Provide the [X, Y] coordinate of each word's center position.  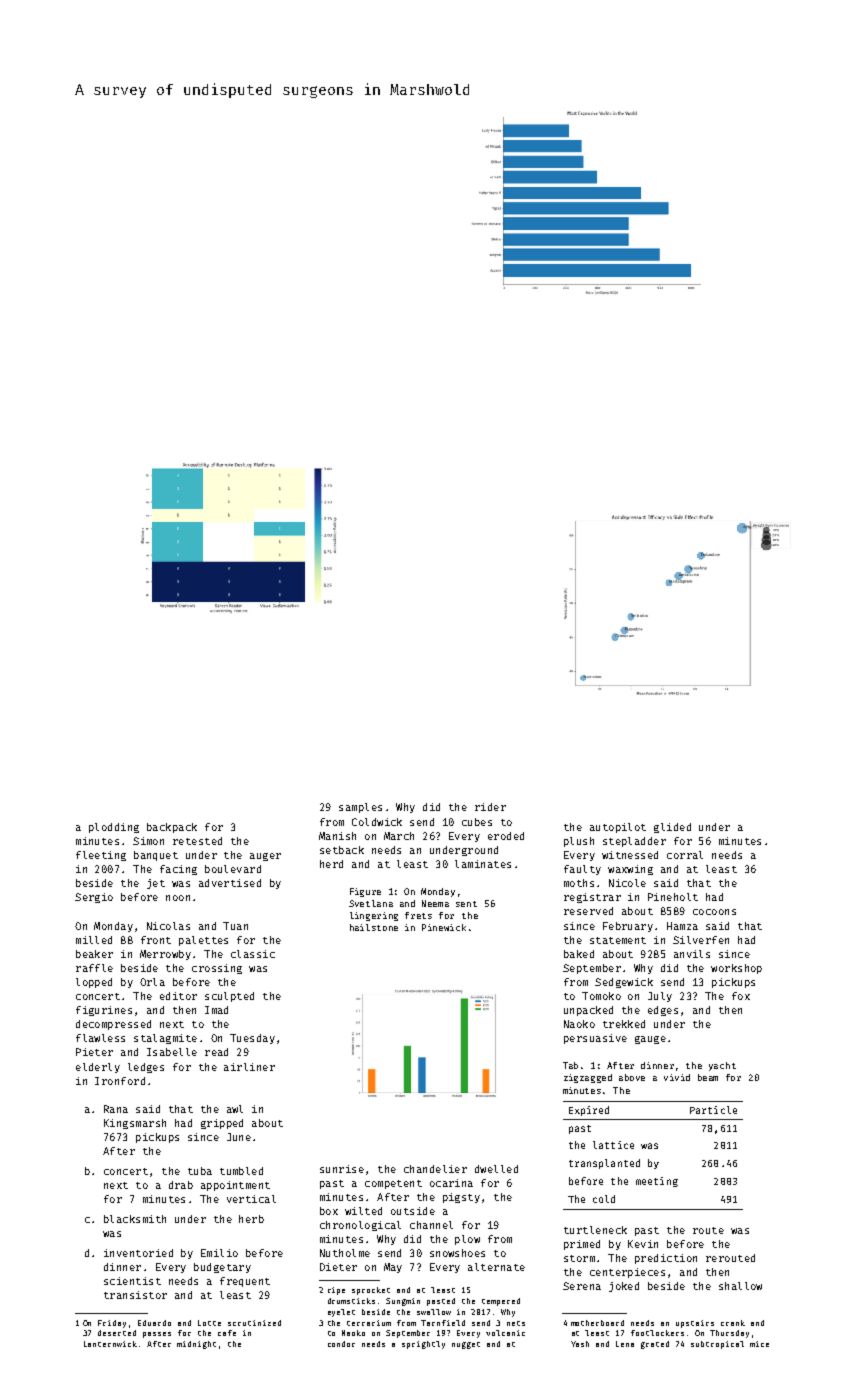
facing [178, 870]
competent [393, 1184]
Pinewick [444, 927]
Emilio [219, 1253]
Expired [589, 1111]
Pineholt [673, 897]
